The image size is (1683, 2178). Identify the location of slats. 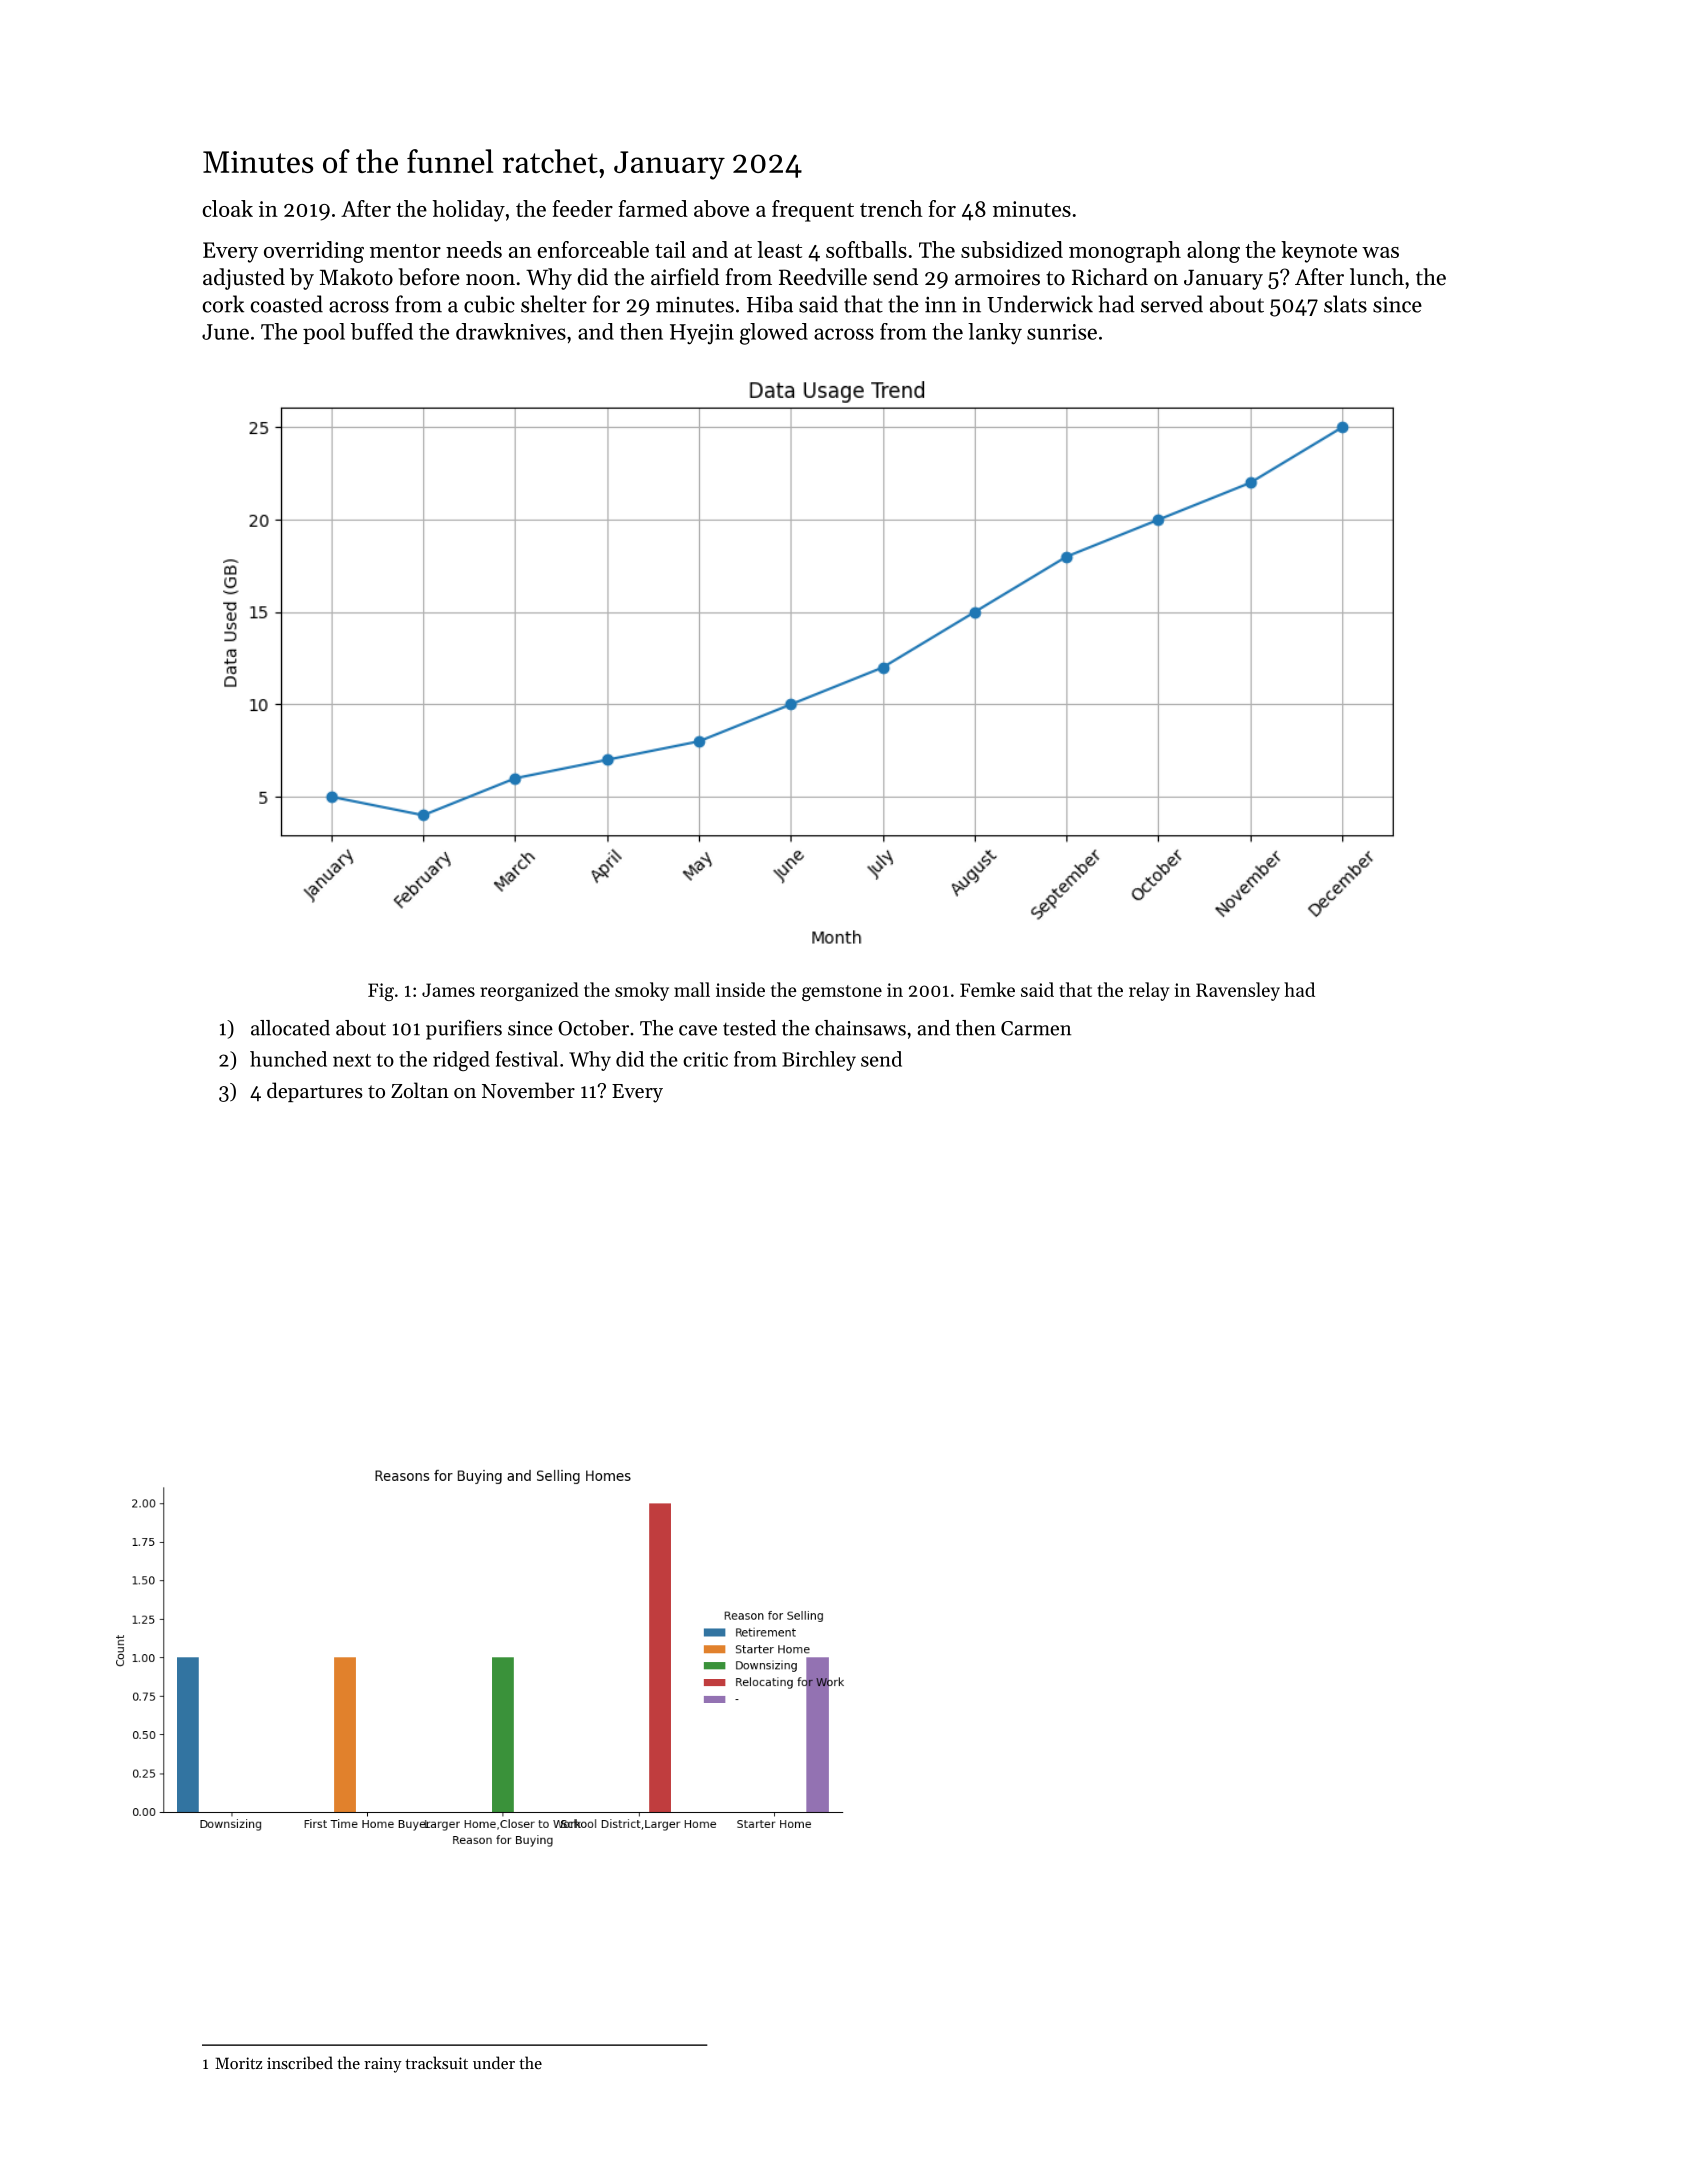
(1345, 304).
